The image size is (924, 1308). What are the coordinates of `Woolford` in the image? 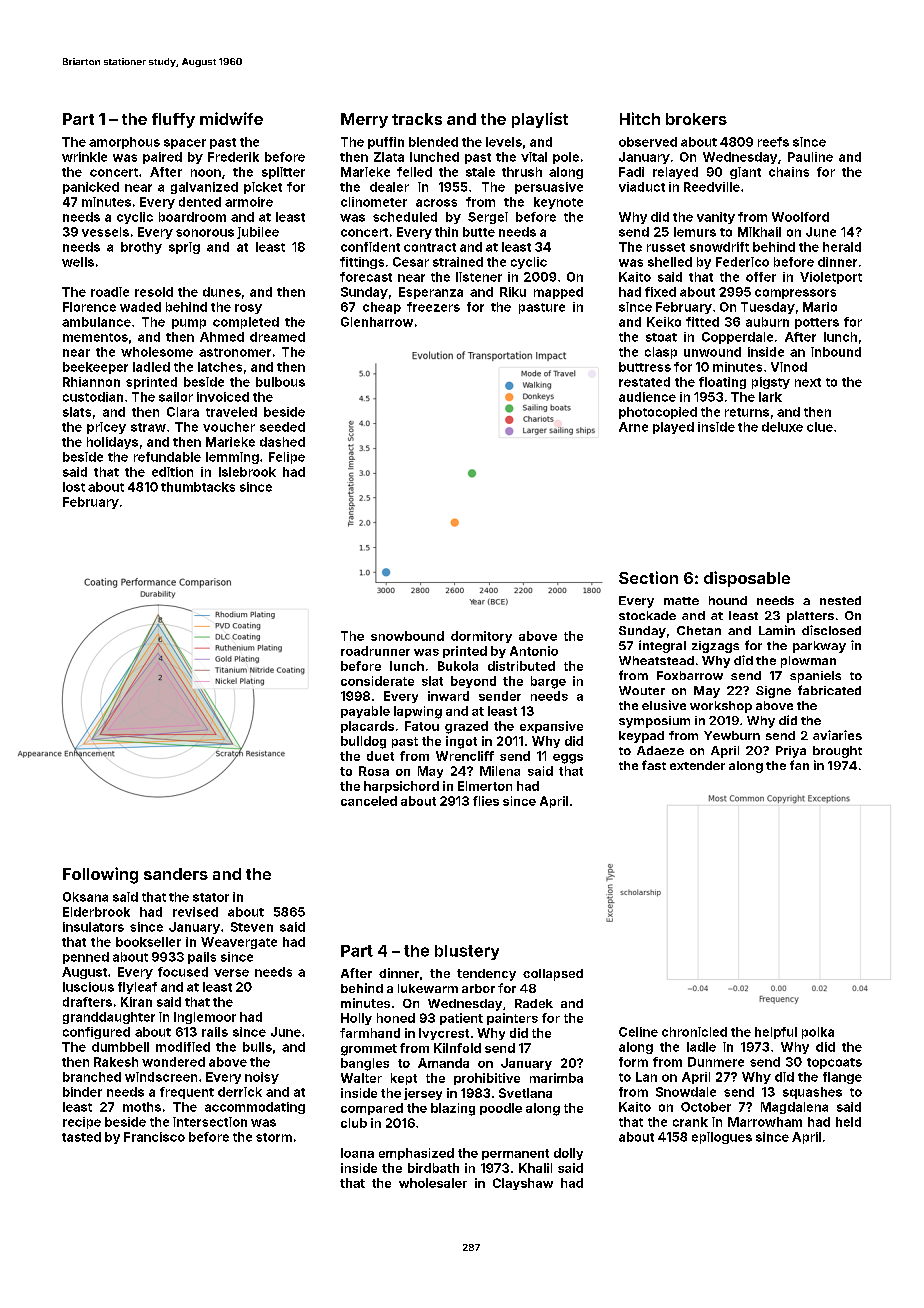 It's located at (800, 217).
